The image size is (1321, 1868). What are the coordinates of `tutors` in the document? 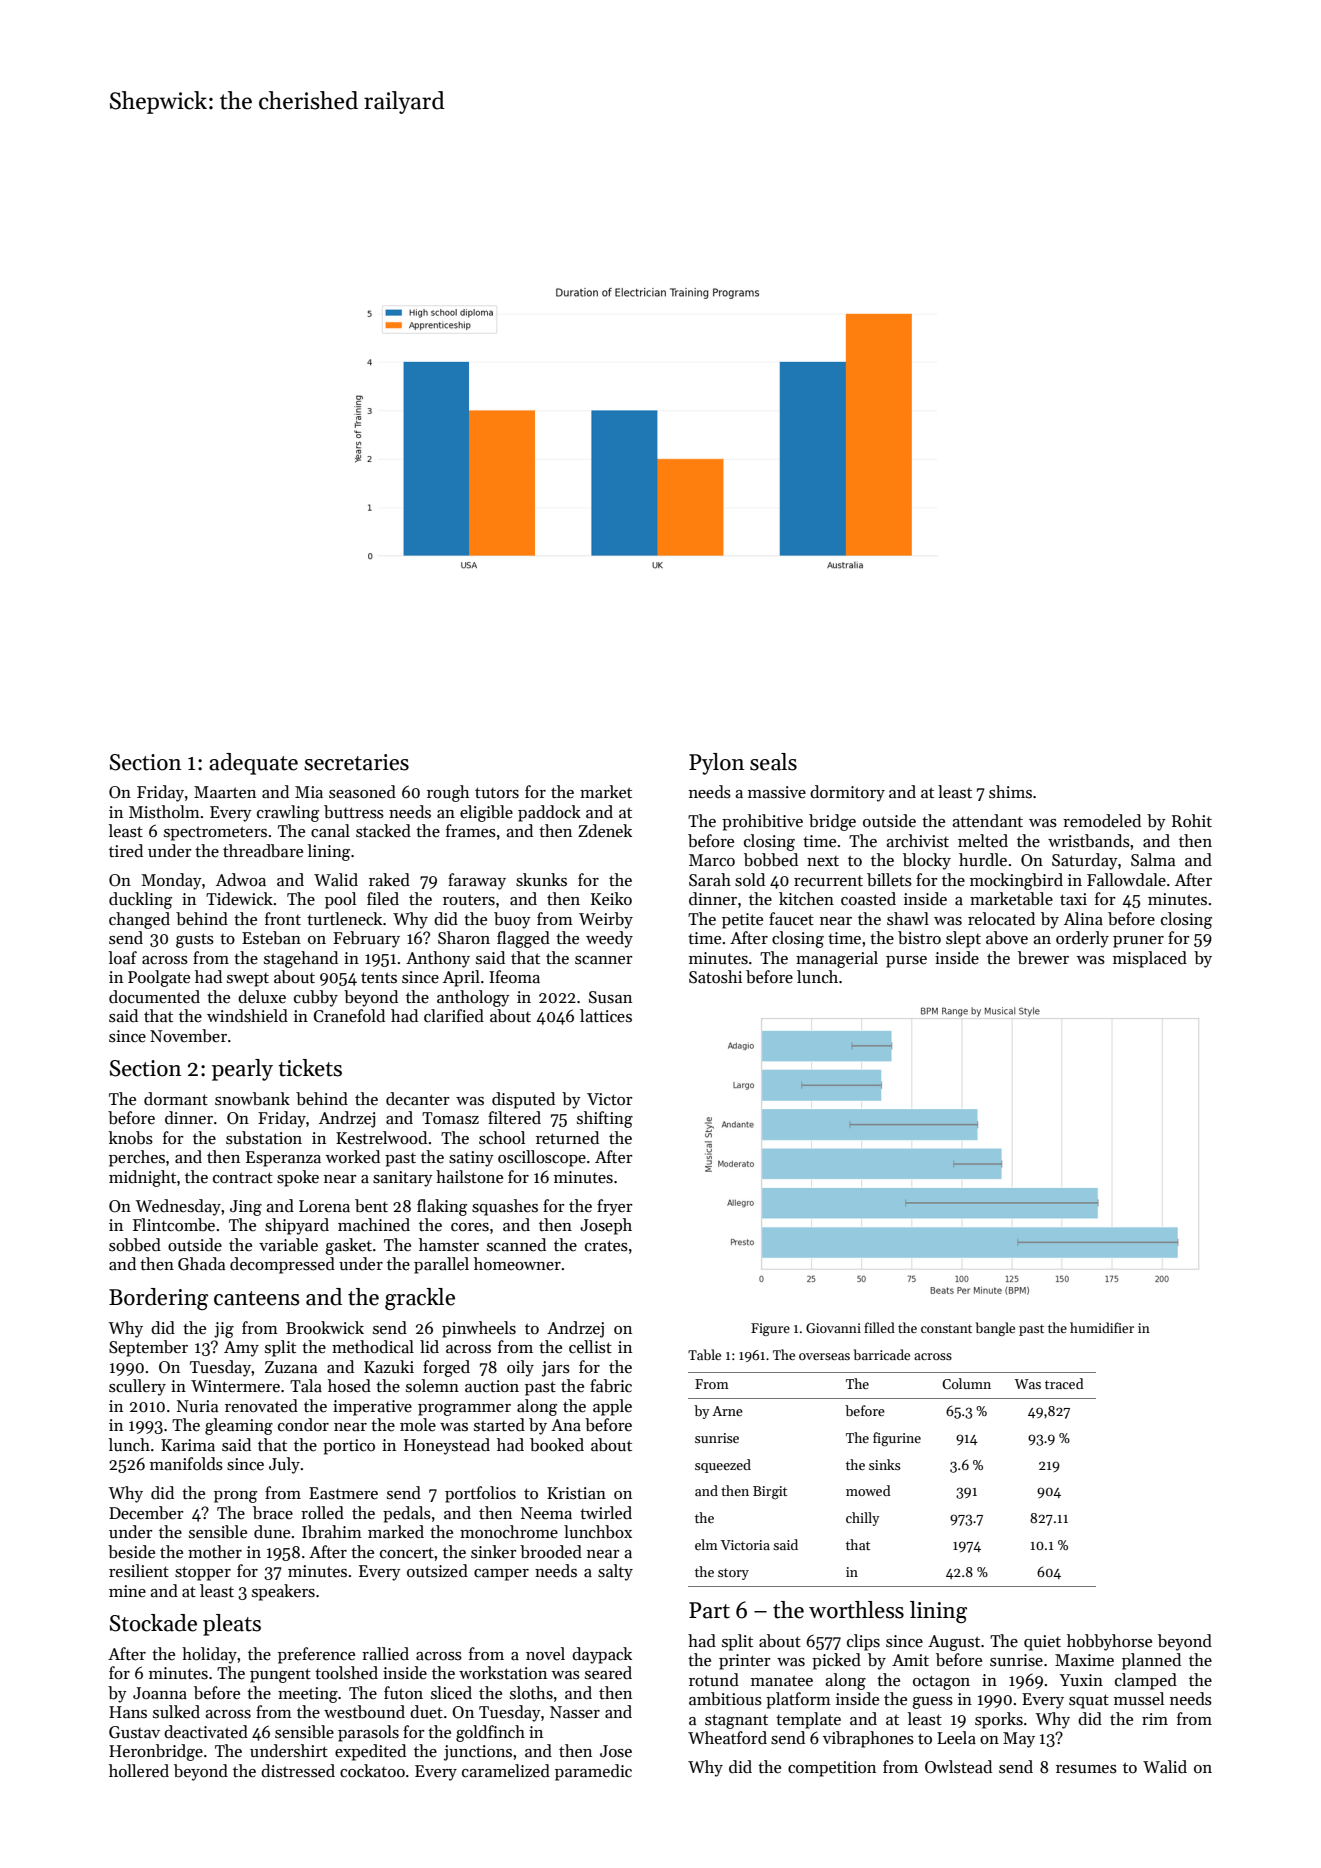 It's located at (497, 793).
